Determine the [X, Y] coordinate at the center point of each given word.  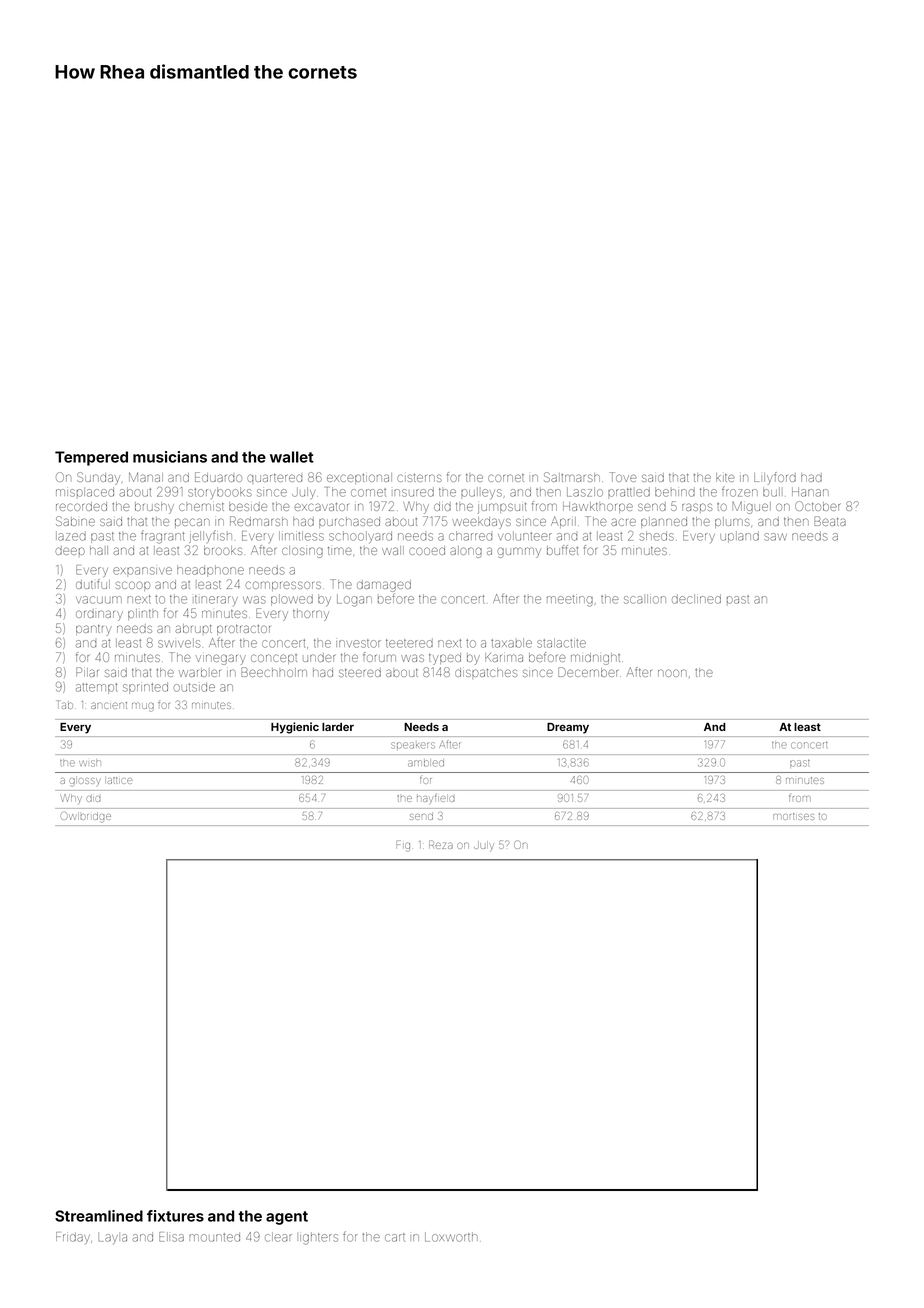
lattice [120, 780]
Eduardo [218, 477]
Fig [403, 846]
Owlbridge [86, 817]
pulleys [481, 493]
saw [775, 537]
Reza [441, 845]
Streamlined [99, 1216]
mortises [794, 816]
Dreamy [568, 728]
